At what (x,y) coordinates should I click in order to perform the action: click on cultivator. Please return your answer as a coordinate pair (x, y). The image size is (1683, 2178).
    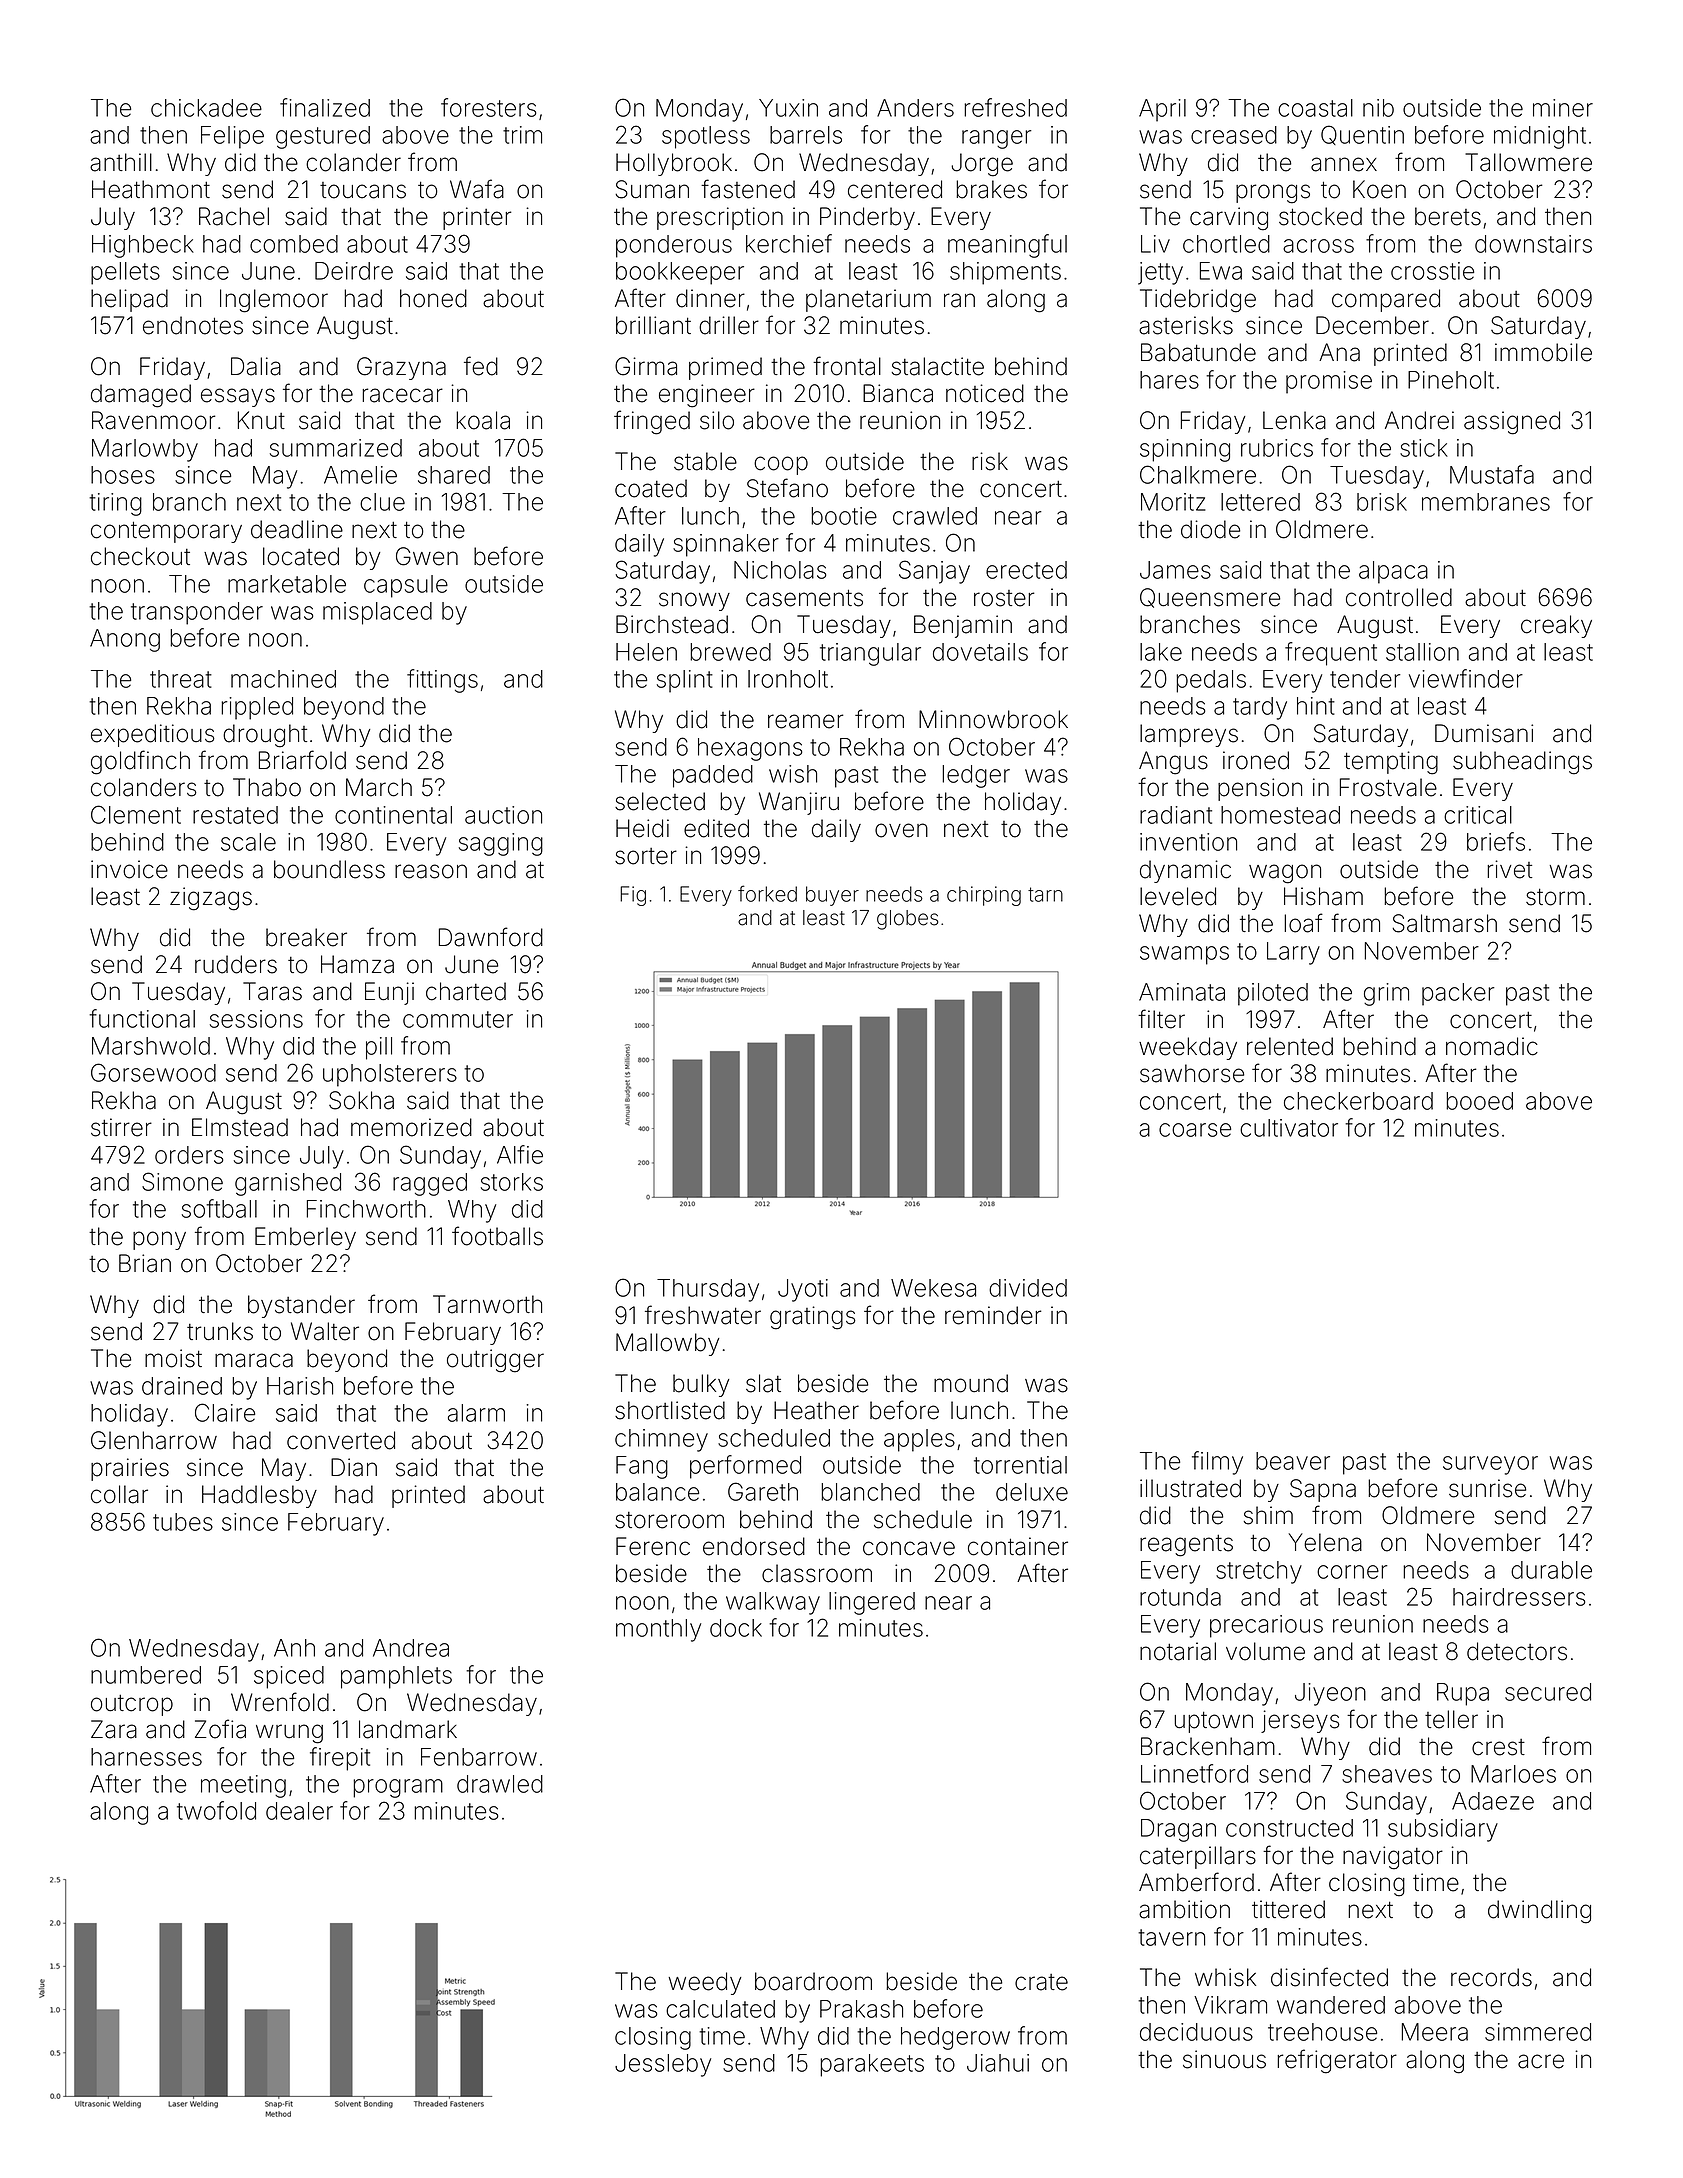
    Looking at the image, I should click on (1289, 1128).
